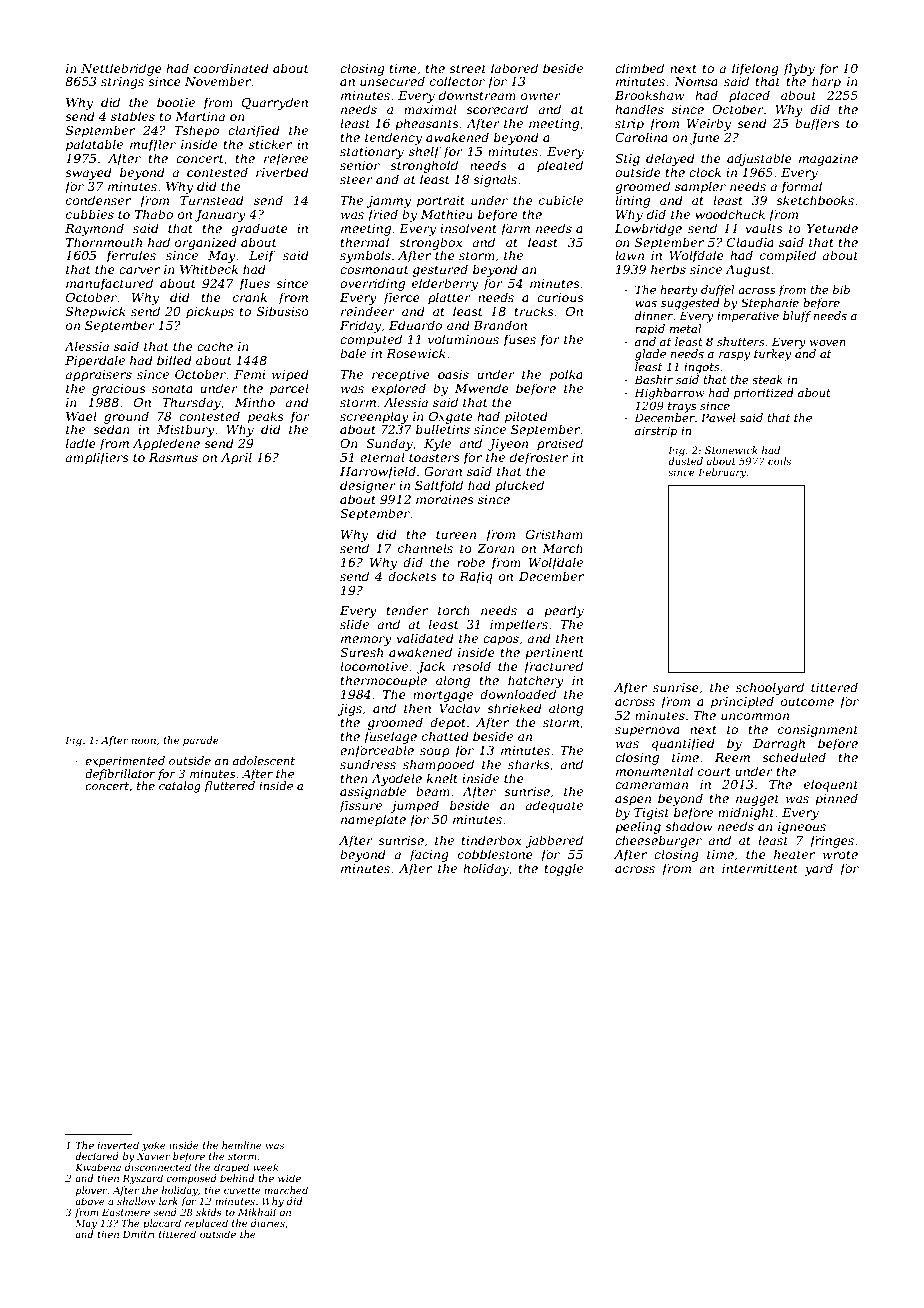 Image resolution: width=924 pixels, height=1308 pixels. Describe the element at coordinates (817, 124) in the screenshot. I see `buffers` at that location.
